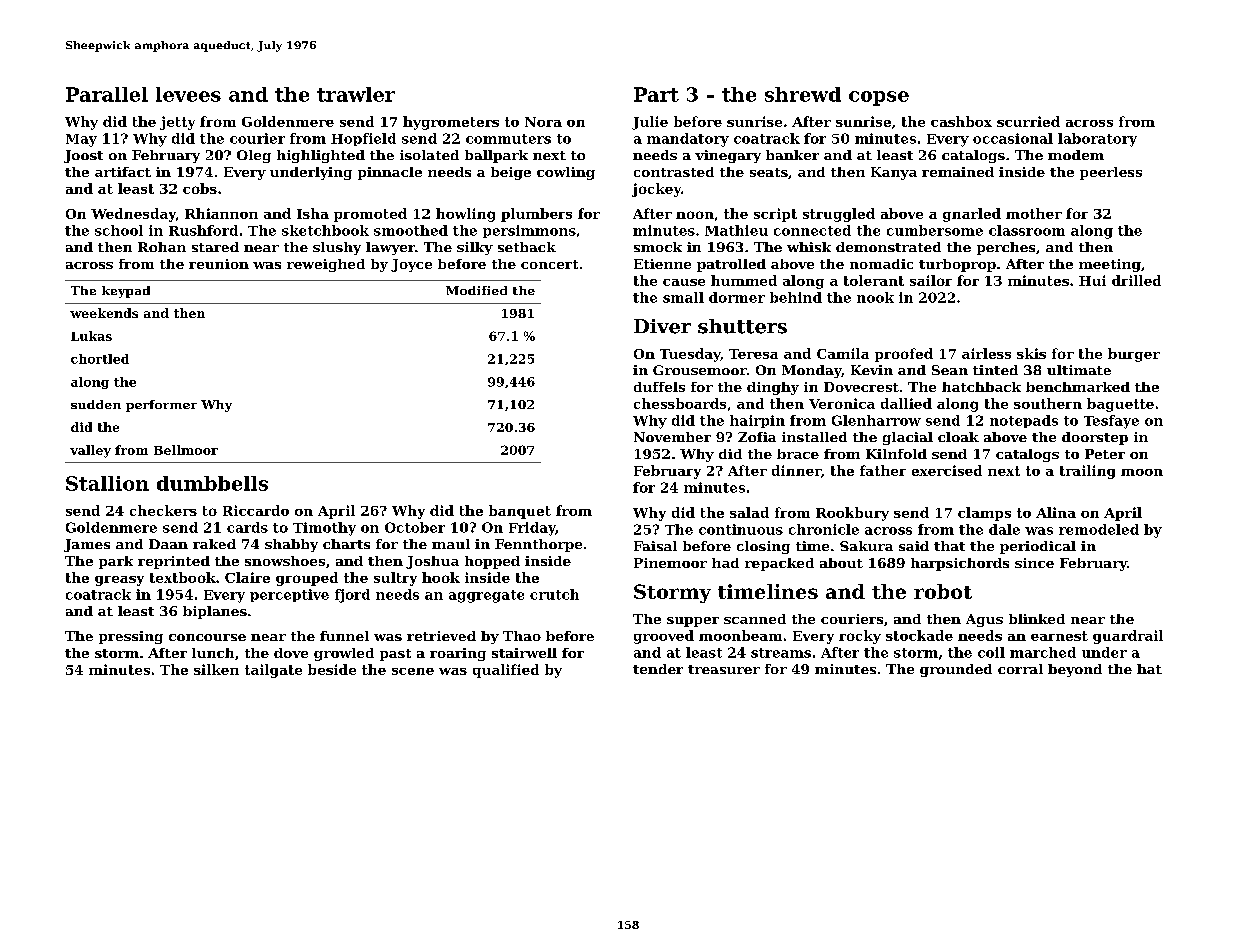 This screenshot has width=1233, height=952. Describe the element at coordinates (736, 230) in the screenshot. I see `Mathieu` at that location.
